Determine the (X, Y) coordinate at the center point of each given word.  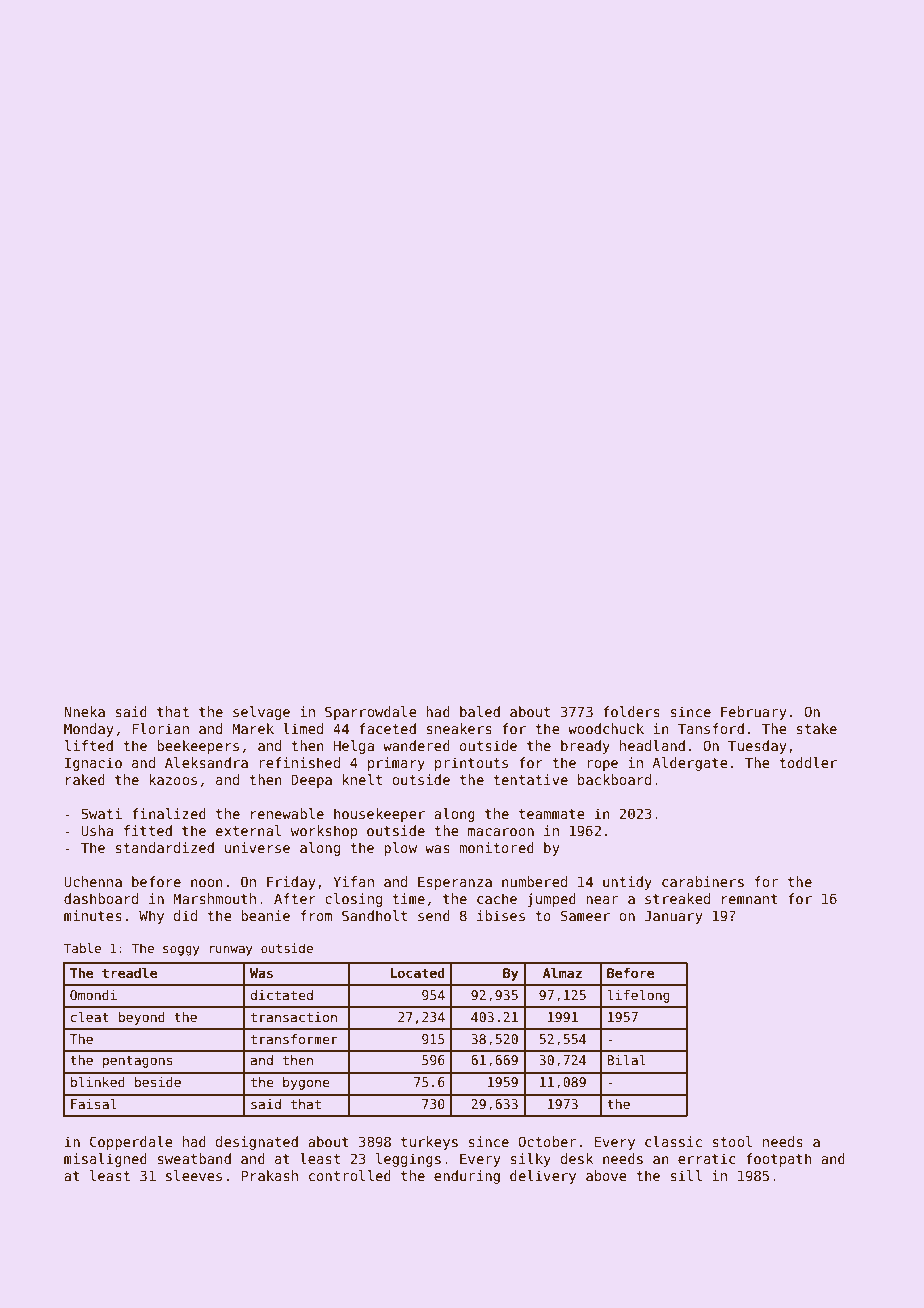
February (754, 713)
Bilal (626, 1060)
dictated (281, 995)
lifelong (638, 996)
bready (585, 747)
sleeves (194, 1175)
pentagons (138, 1062)
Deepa (311, 781)
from (316, 915)
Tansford (711, 728)
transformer (294, 1039)
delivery (543, 1177)
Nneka (84, 711)
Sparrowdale (371, 713)
